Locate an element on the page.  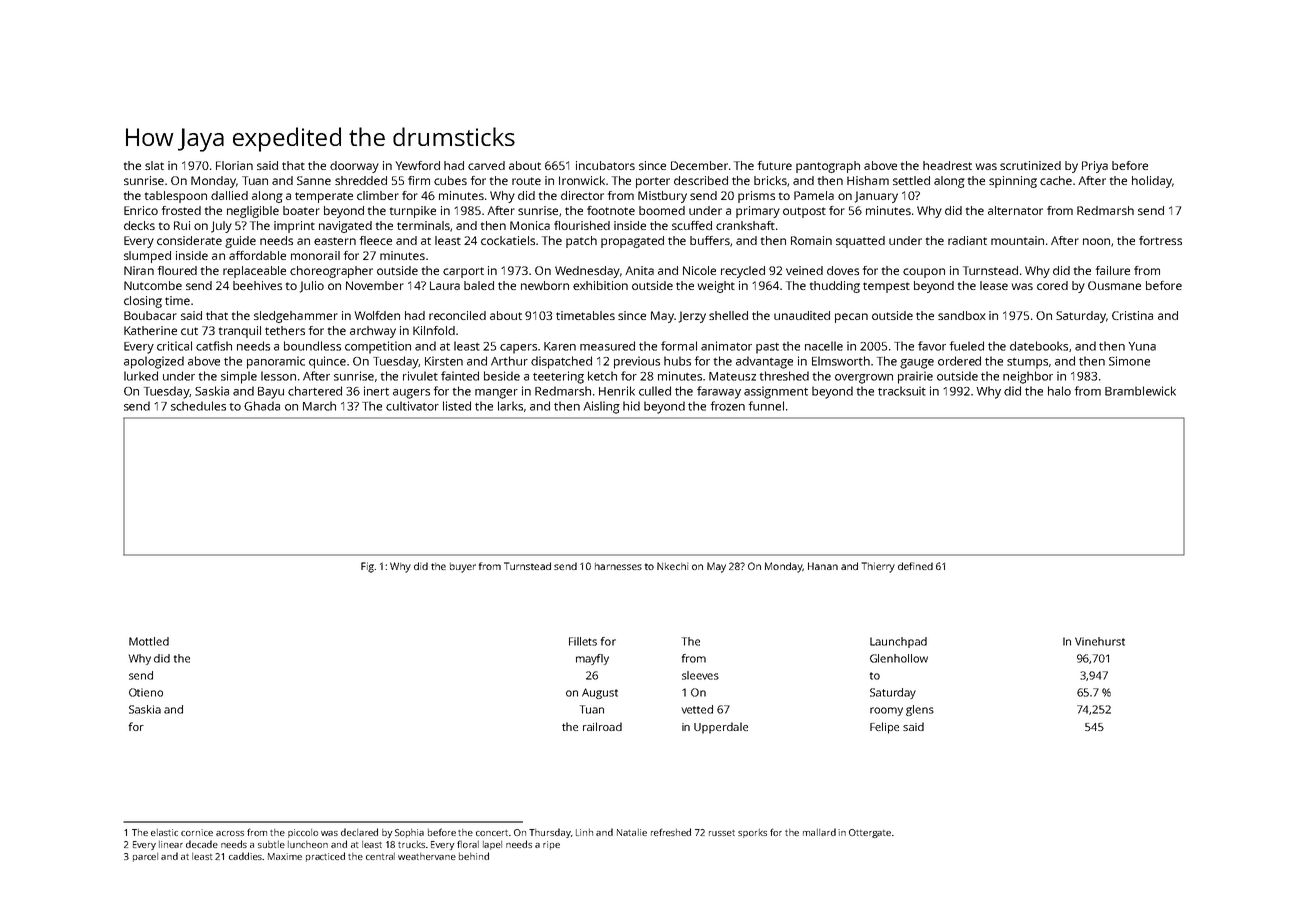
Enrico is located at coordinates (141, 210).
